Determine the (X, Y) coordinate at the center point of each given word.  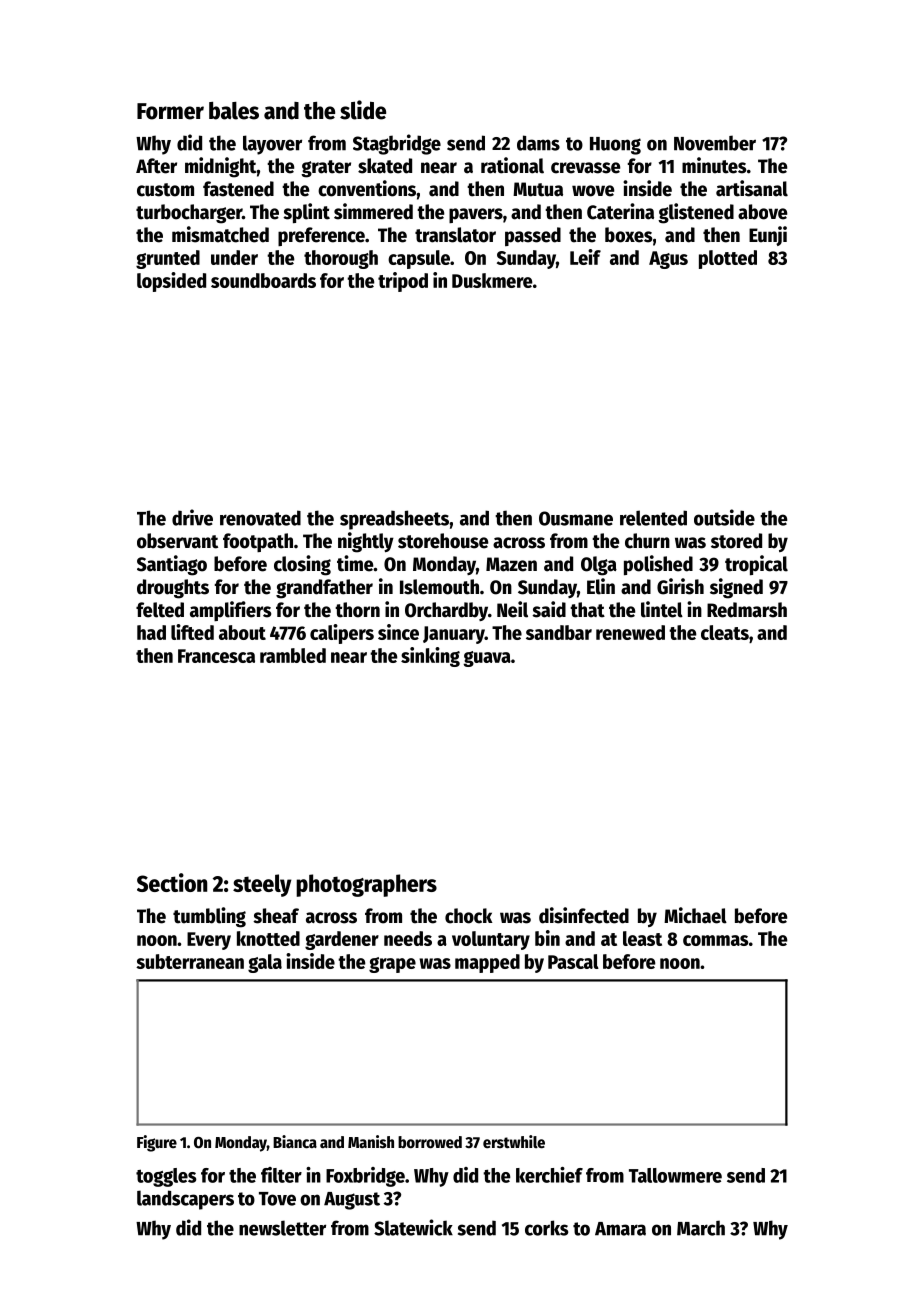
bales (234, 111)
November (715, 143)
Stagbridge (397, 144)
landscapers (185, 1200)
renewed (630, 632)
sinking (430, 657)
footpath (258, 542)
